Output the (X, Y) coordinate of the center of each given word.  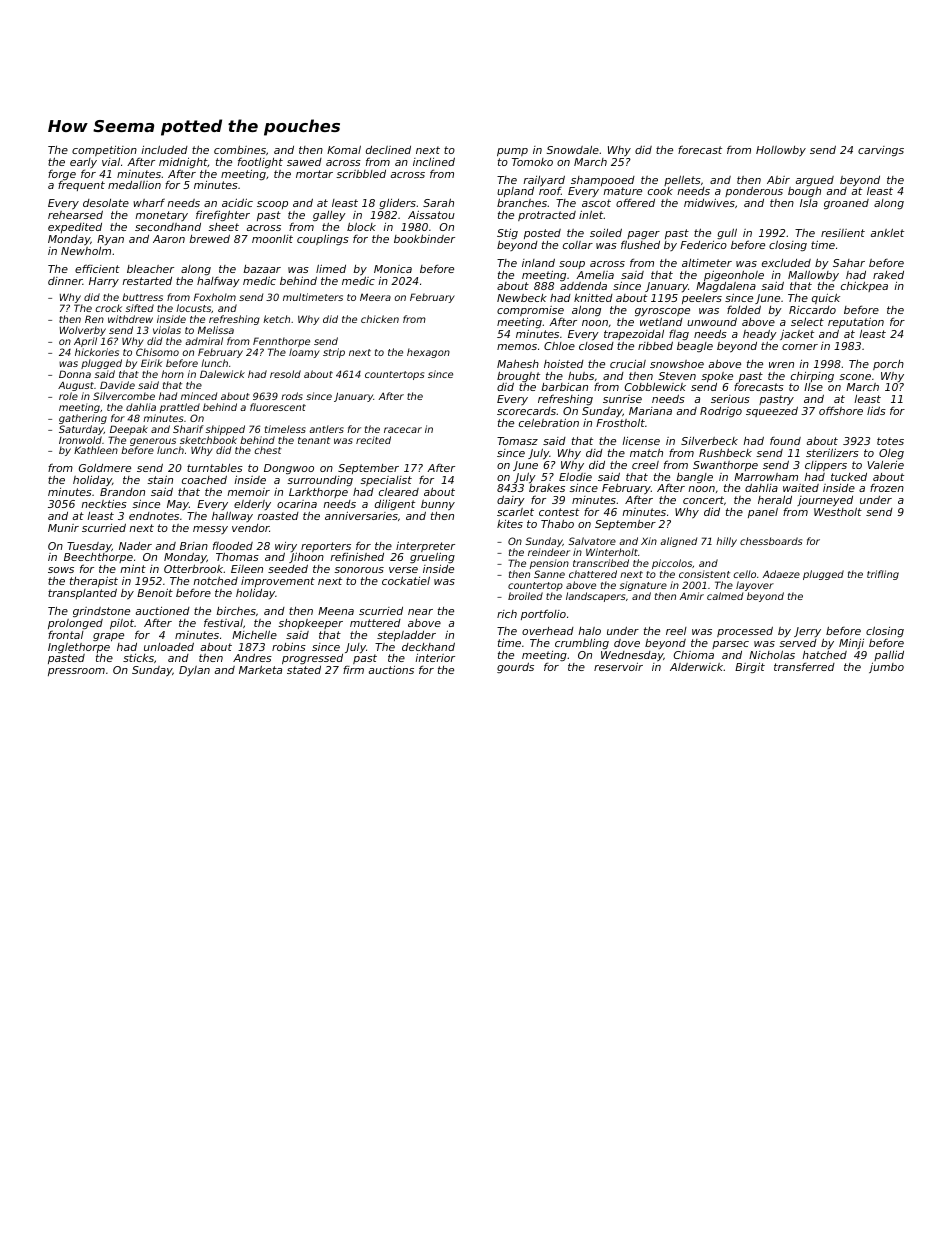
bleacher (150, 269)
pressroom (76, 672)
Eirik (152, 363)
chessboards (771, 541)
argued (815, 181)
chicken (380, 319)
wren (781, 365)
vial (111, 162)
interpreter (425, 547)
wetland (661, 322)
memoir (248, 492)
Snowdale (572, 150)
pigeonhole (734, 276)
